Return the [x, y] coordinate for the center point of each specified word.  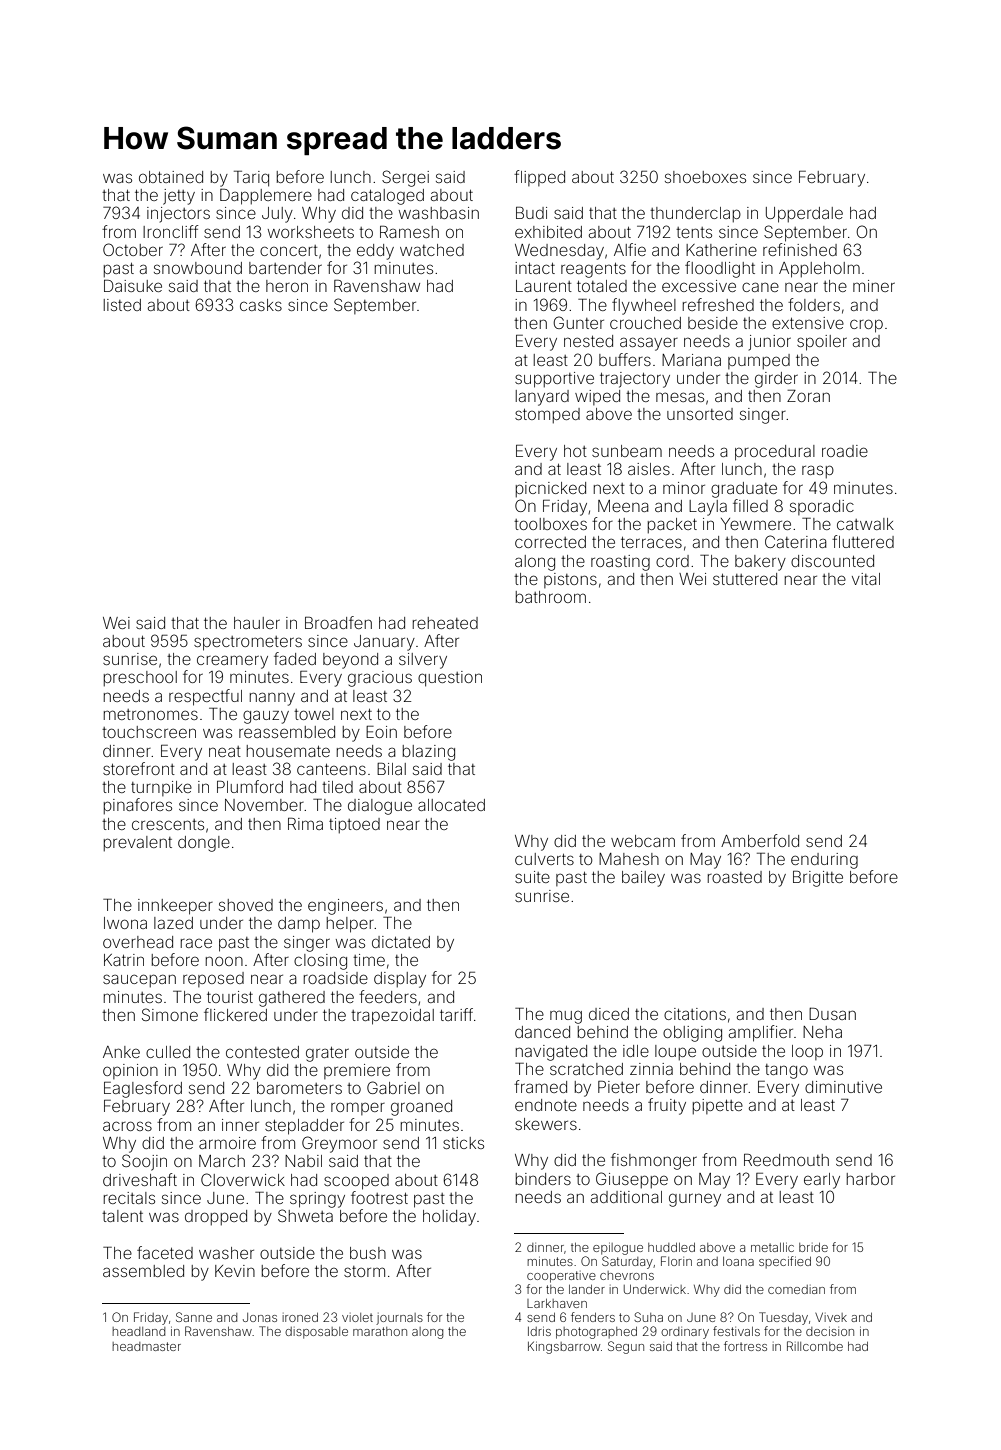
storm [364, 1271]
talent [122, 1216]
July [277, 215]
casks [261, 305]
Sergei [405, 178]
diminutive [843, 1087]
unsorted [700, 414]
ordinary [685, 1333]
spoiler [822, 343]
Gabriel [393, 1087]
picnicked [550, 489]
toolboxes [550, 524]
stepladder [304, 1127]
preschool [140, 678]
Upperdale [804, 215]
